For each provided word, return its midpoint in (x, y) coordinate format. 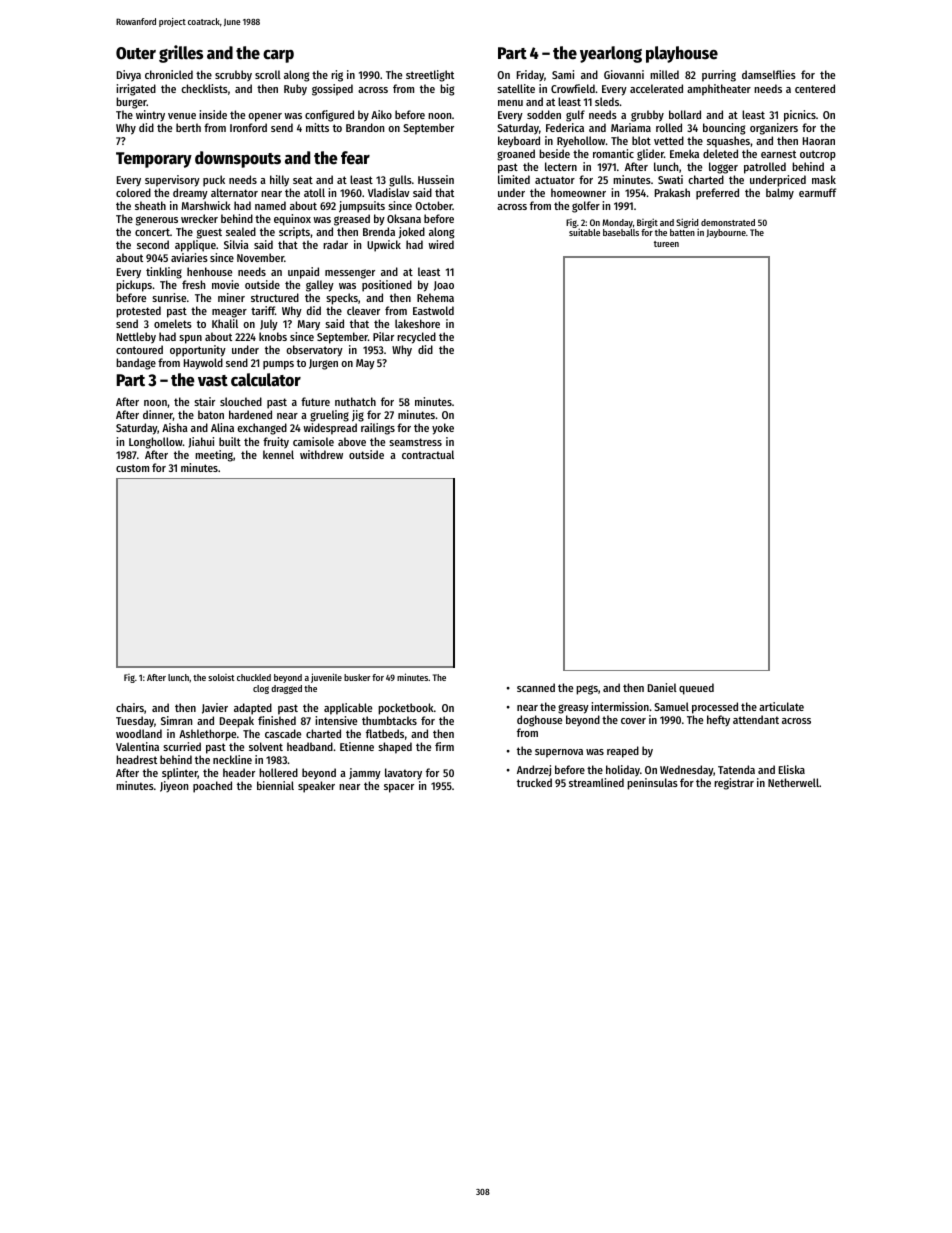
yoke (443, 429)
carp (278, 56)
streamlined (596, 782)
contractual (428, 454)
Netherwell (793, 782)
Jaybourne (726, 233)
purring (719, 76)
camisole (313, 441)
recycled (416, 338)
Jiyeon (174, 786)
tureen (666, 244)
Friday (530, 75)
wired (441, 244)
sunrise (169, 297)
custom (132, 468)
